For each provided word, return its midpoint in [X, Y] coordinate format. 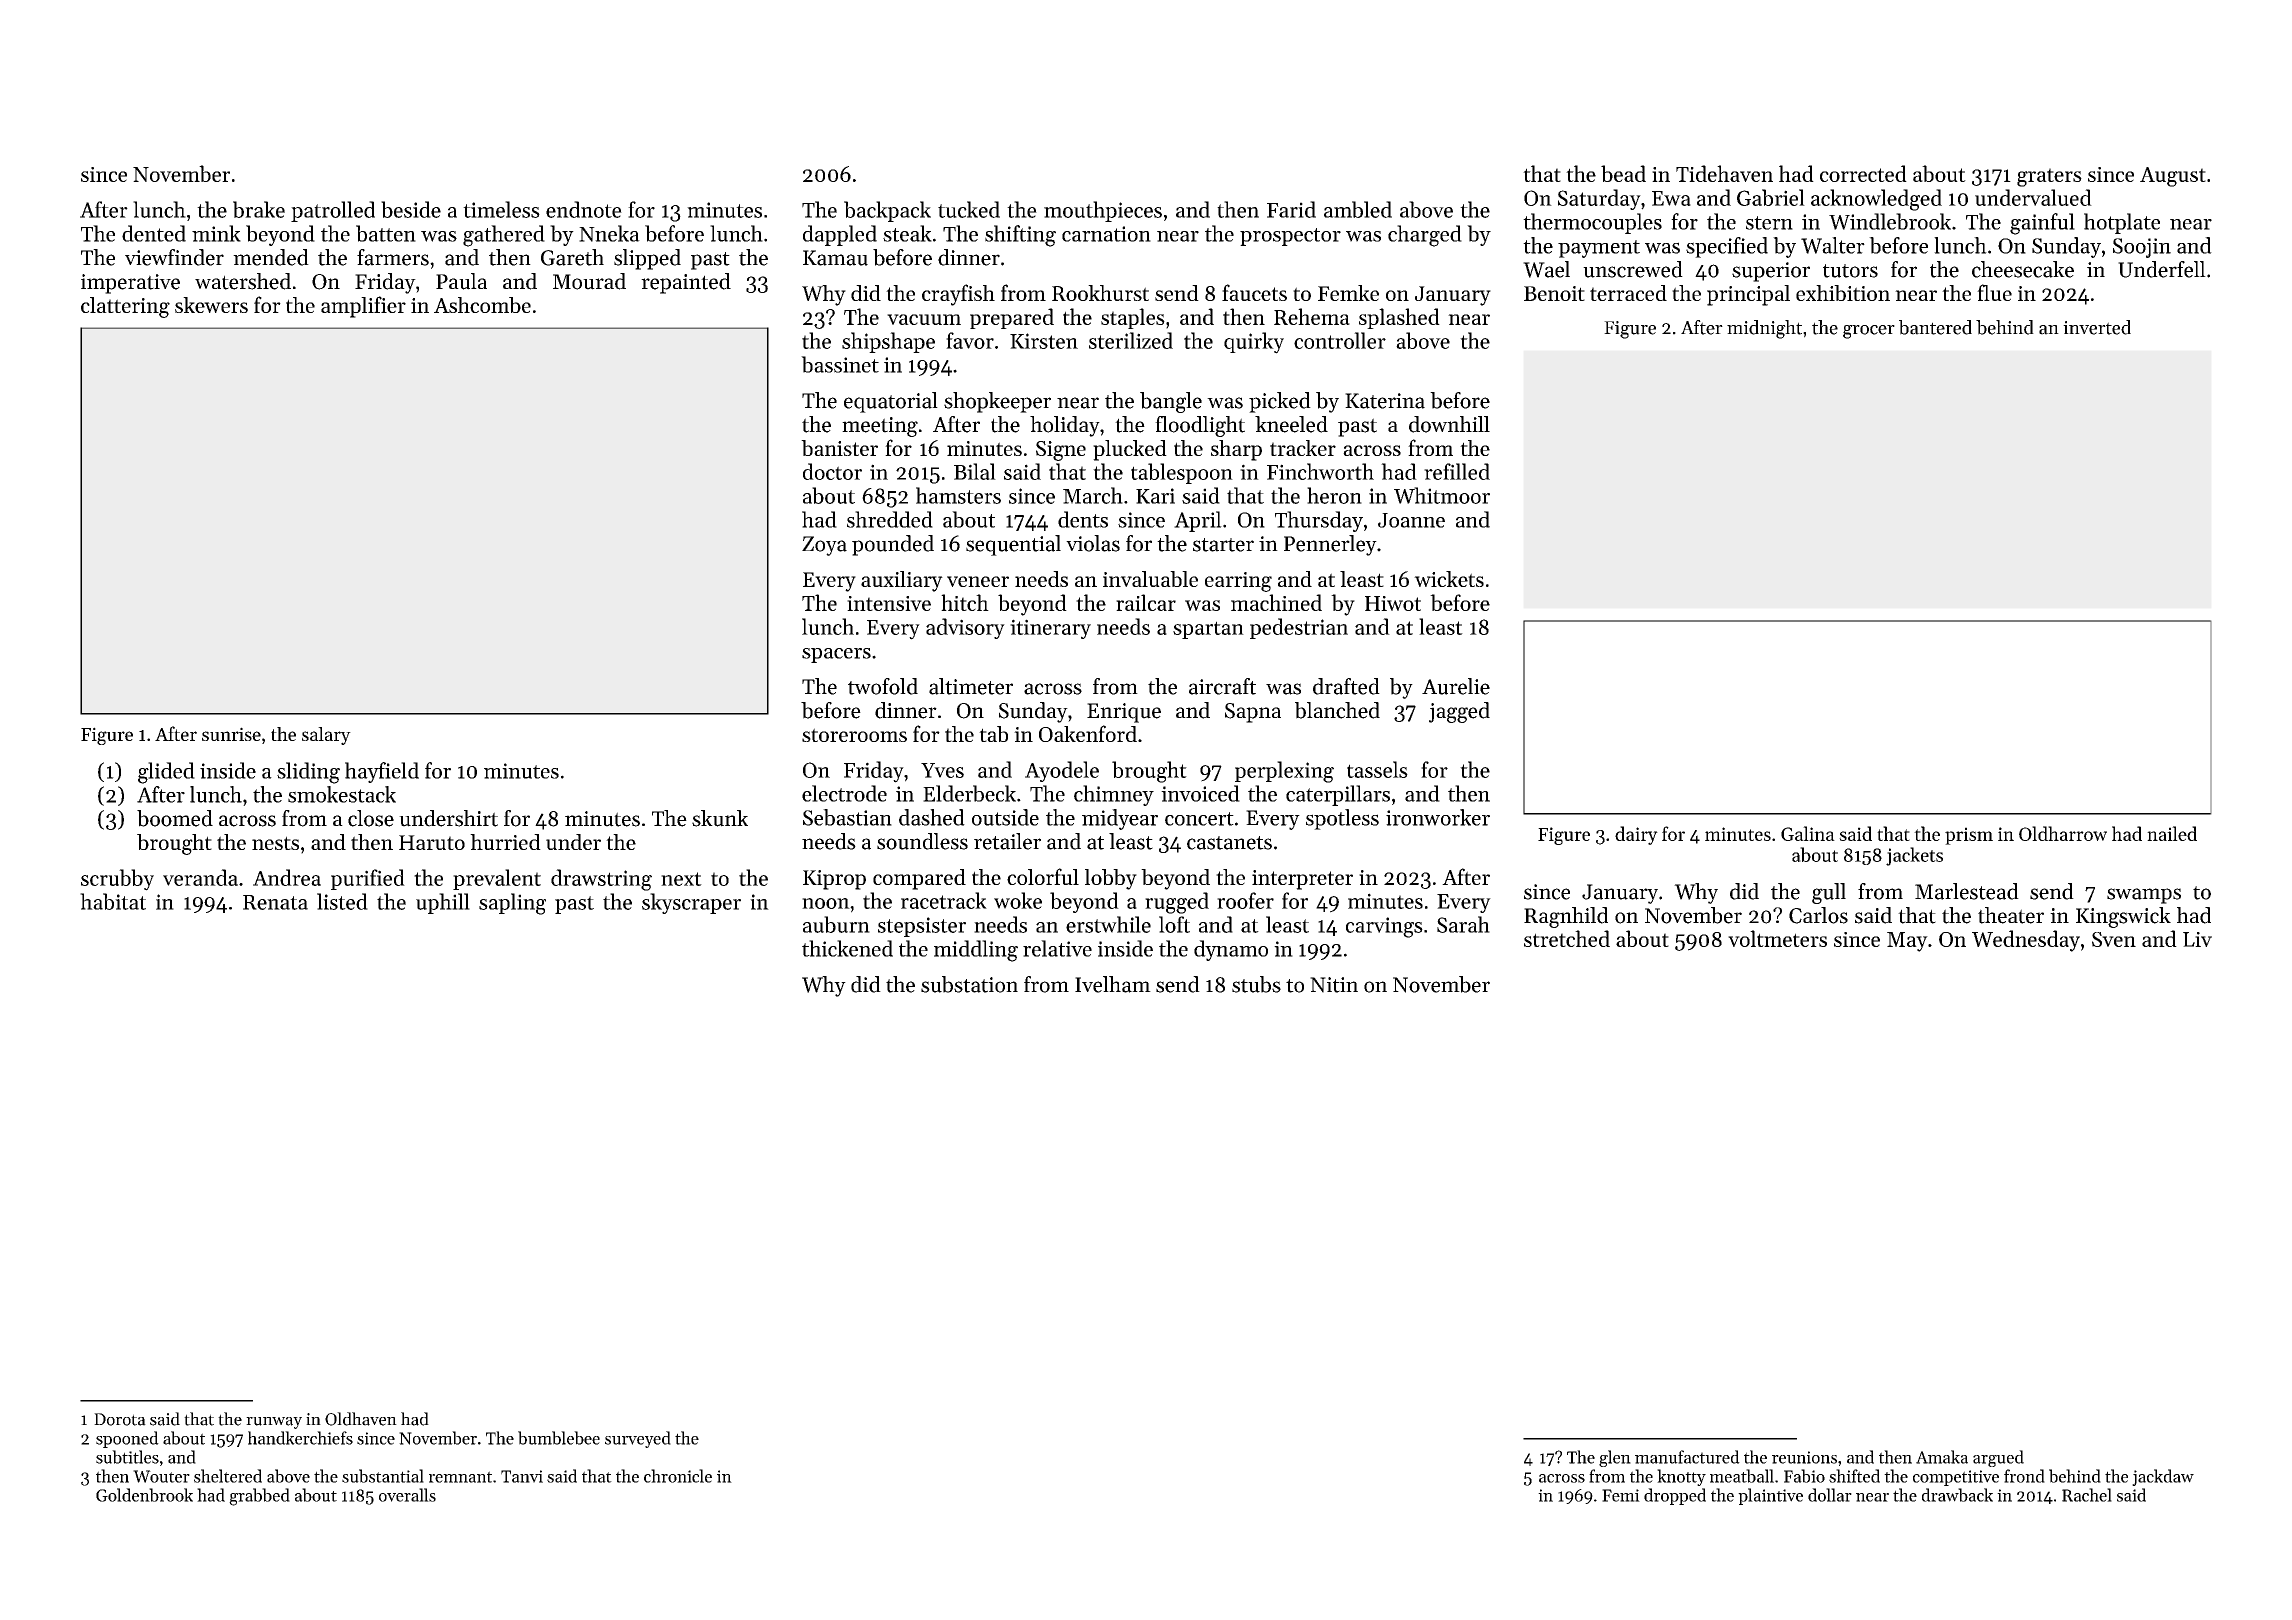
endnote [584, 209]
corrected [1863, 173]
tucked [969, 209]
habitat [113, 901]
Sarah [1463, 924]
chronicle [678, 1476]
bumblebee [559, 1438]
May [1907, 942]
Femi [1621, 1495]
